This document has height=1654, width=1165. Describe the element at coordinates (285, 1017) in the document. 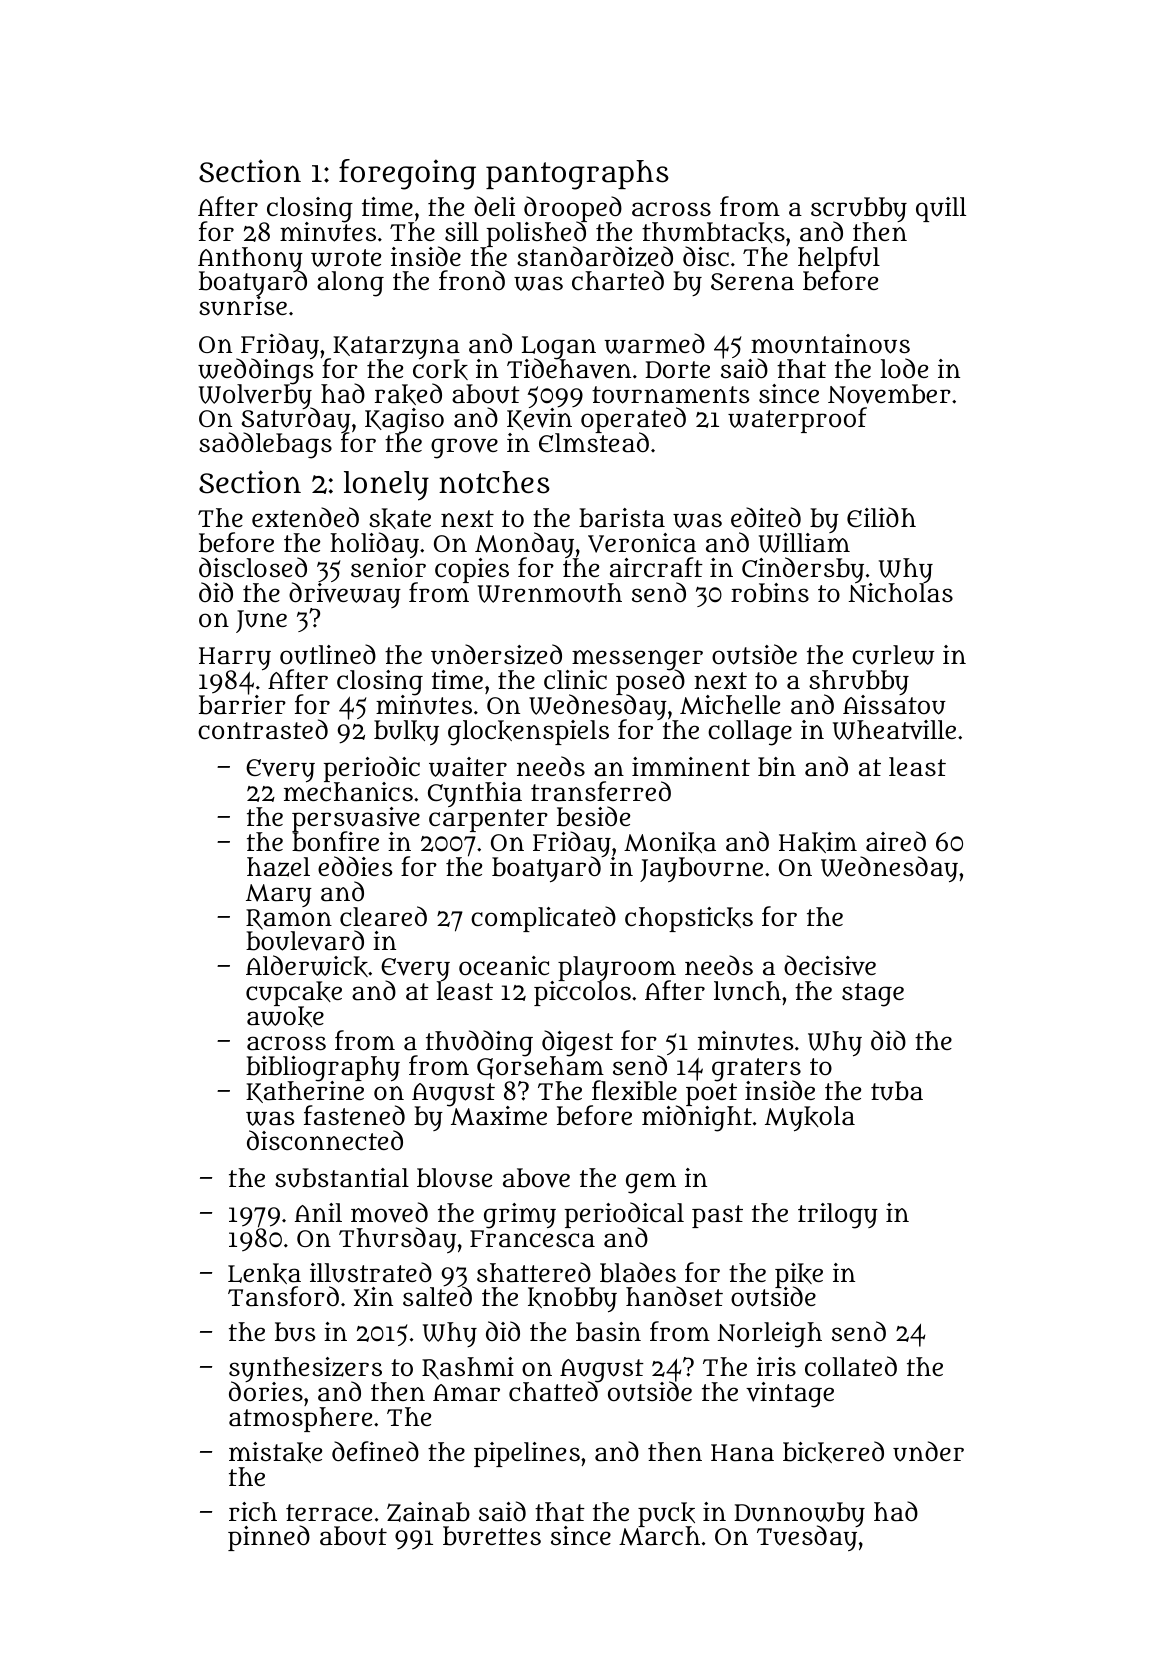

I see `awoke` at that location.
